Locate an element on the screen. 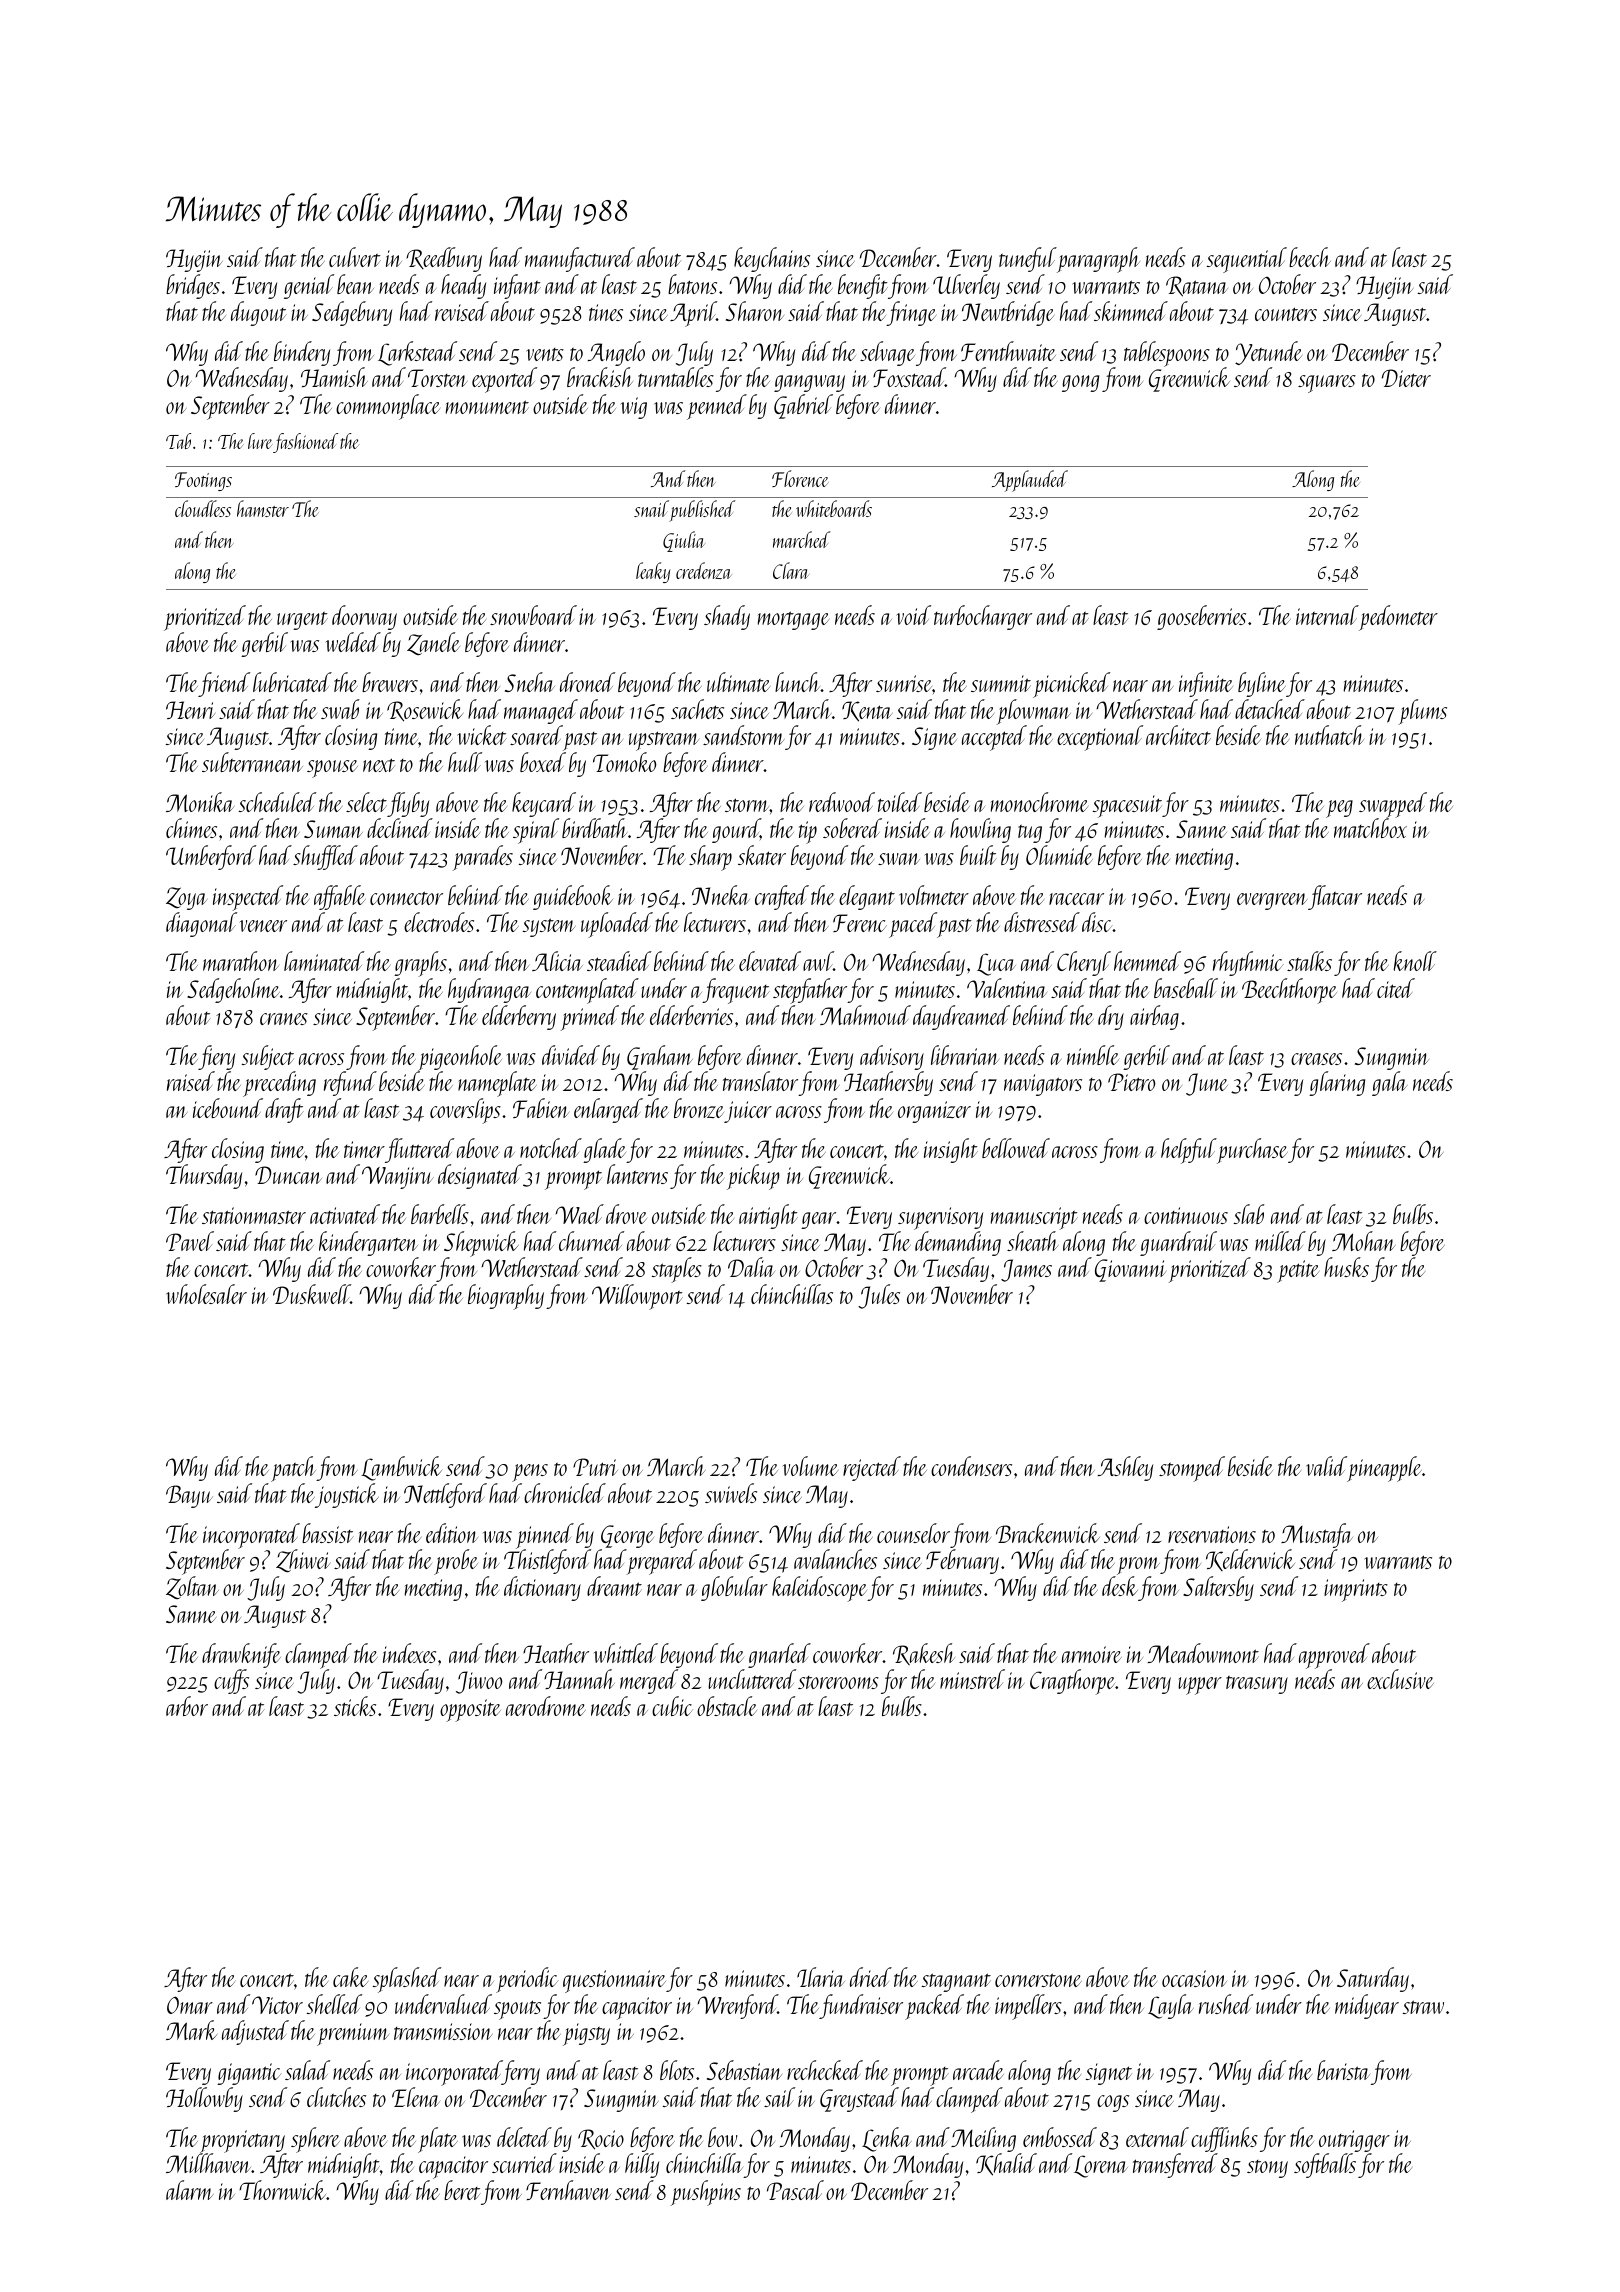 The image size is (1620, 2292). Applauded is located at coordinates (1030, 481).
